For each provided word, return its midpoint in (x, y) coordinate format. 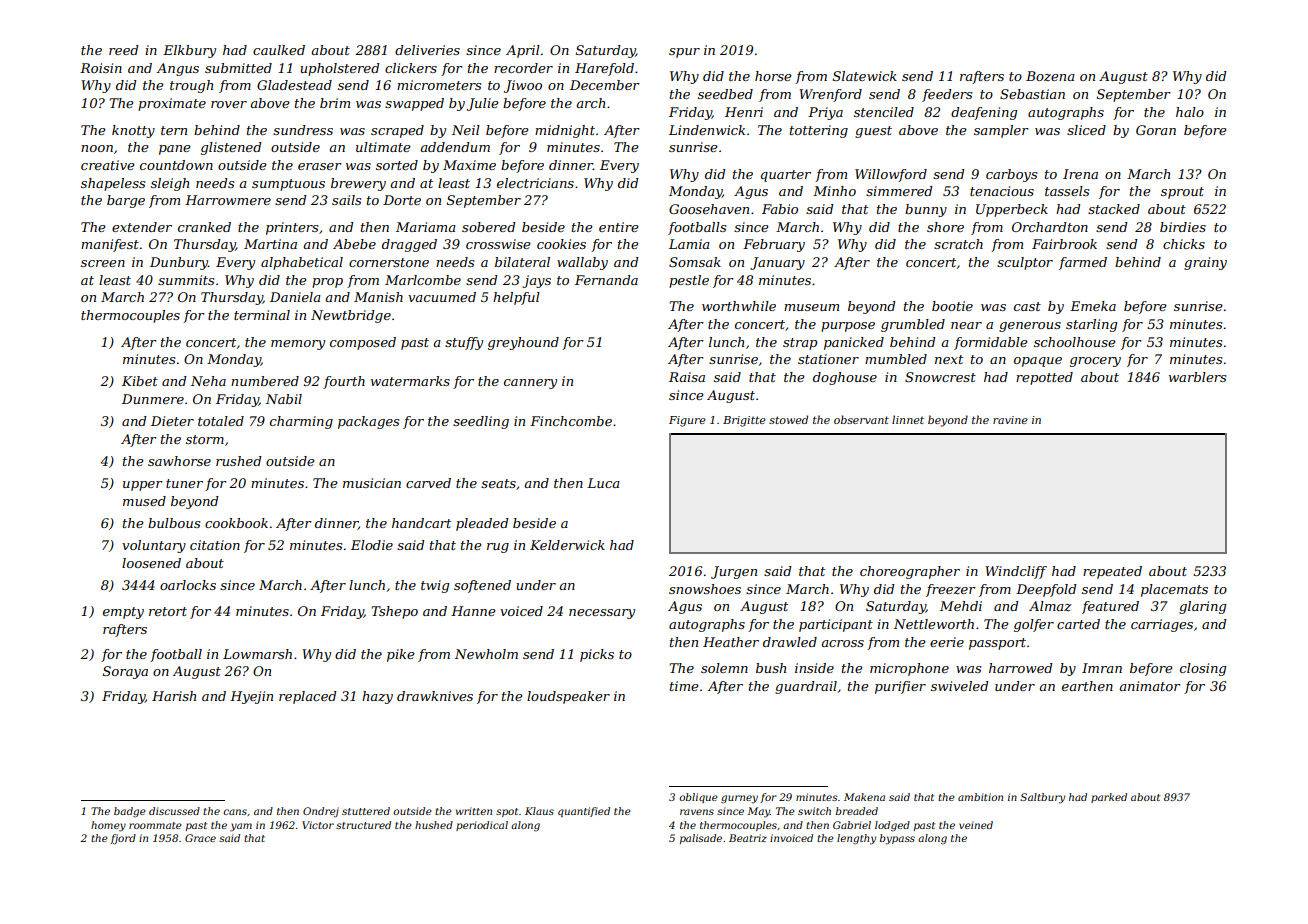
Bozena (1050, 76)
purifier (900, 687)
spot (507, 812)
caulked (279, 50)
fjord (123, 839)
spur (684, 53)
